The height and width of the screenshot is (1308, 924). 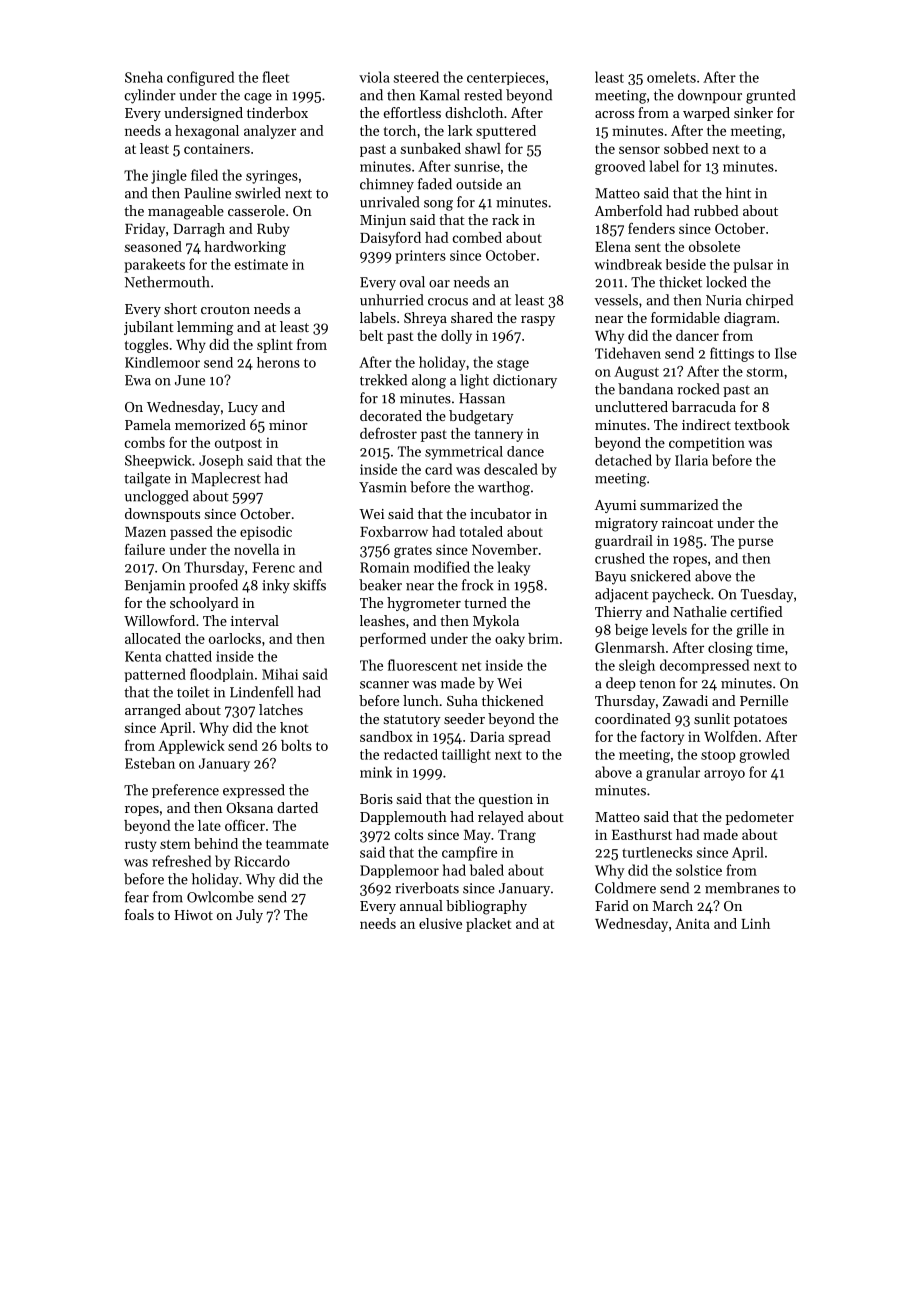 What do you see at coordinates (150, 96) in the screenshot?
I see `cylinder` at bounding box center [150, 96].
